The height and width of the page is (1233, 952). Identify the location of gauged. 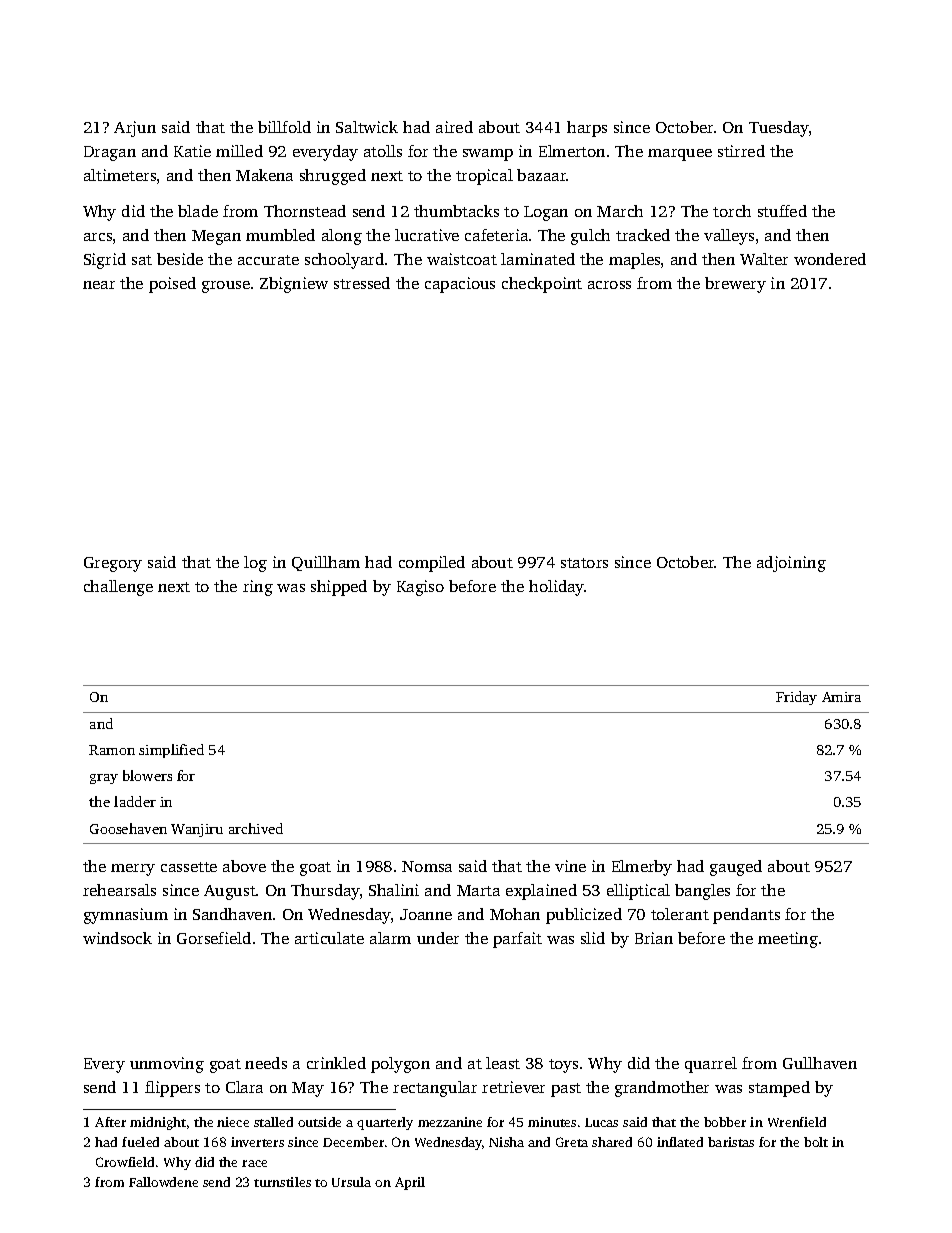
(736, 868).
